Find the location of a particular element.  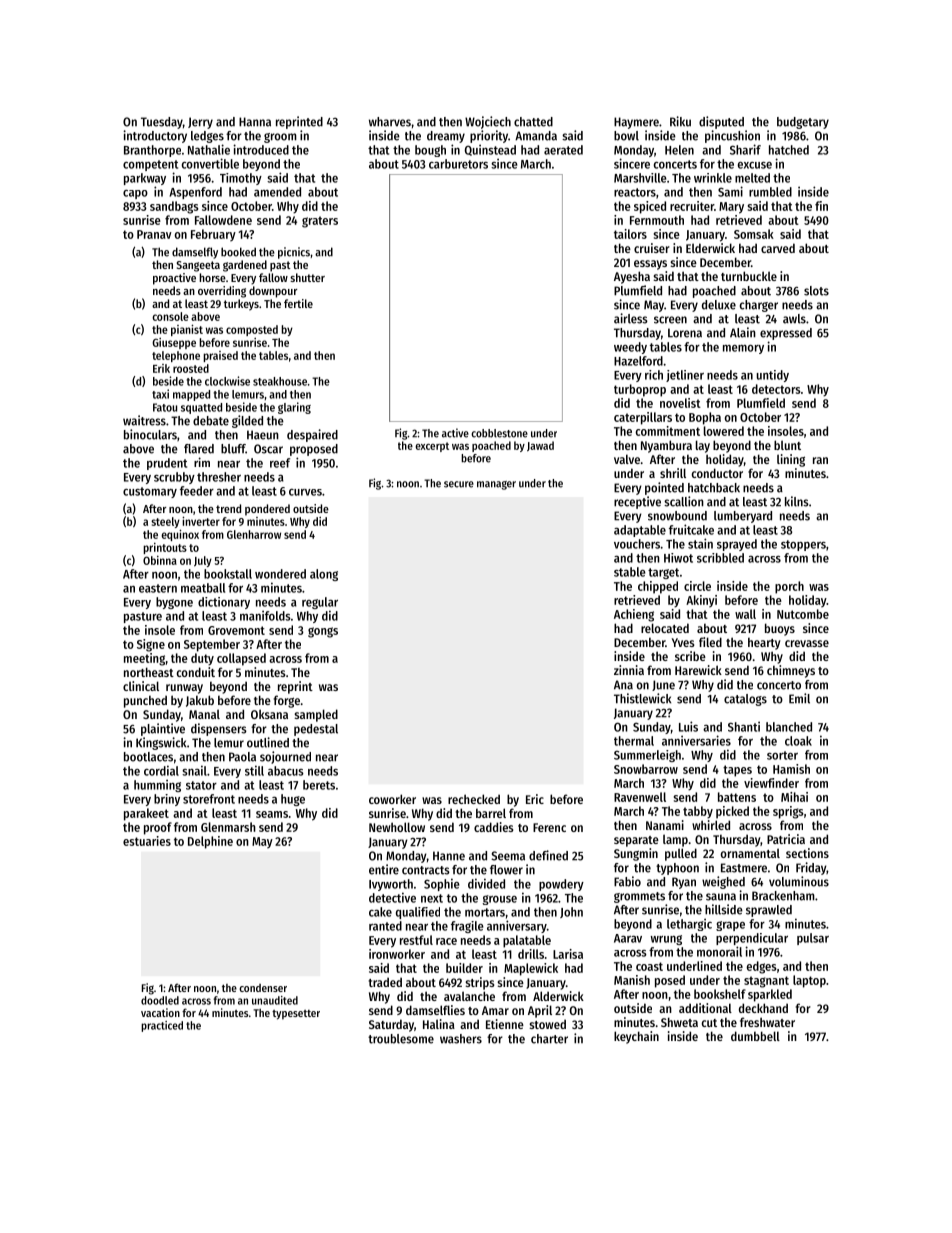

memory is located at coordinates (743, 349).
